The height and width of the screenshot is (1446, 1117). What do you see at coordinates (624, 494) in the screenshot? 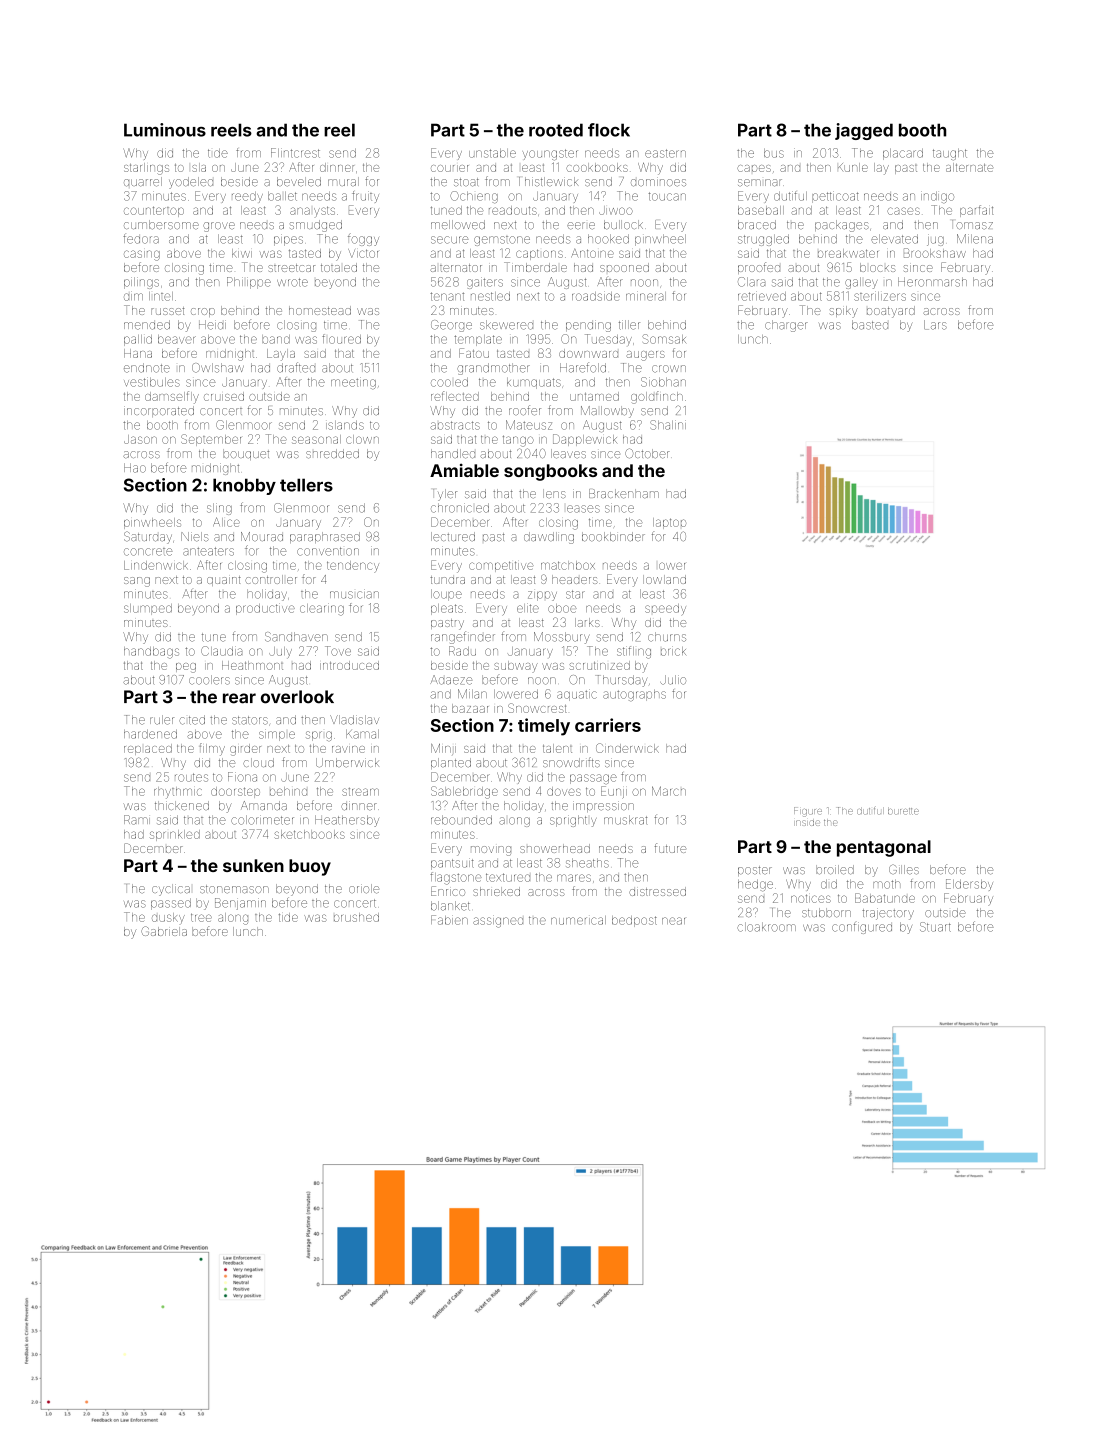
I see `Brackenham` at bounding box center [624, 494].
